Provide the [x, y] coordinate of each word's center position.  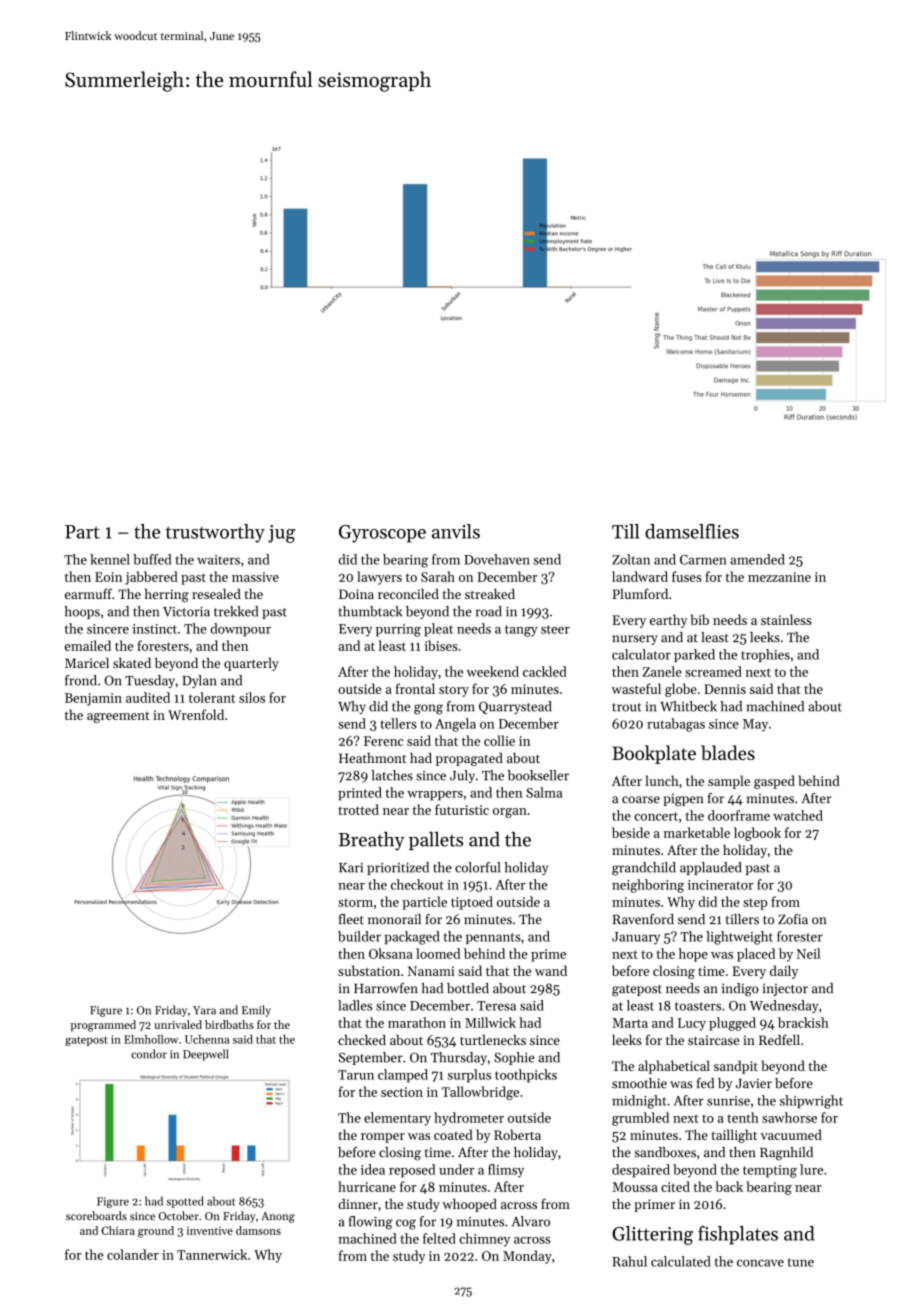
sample [729, 782]
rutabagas [676, 725]
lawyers [379, 578]
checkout [417, 884]
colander [133, 1254]
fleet [351, 919]
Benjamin [93, 699]
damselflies [692, 531]
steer [555, 629]
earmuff [88, 593]
